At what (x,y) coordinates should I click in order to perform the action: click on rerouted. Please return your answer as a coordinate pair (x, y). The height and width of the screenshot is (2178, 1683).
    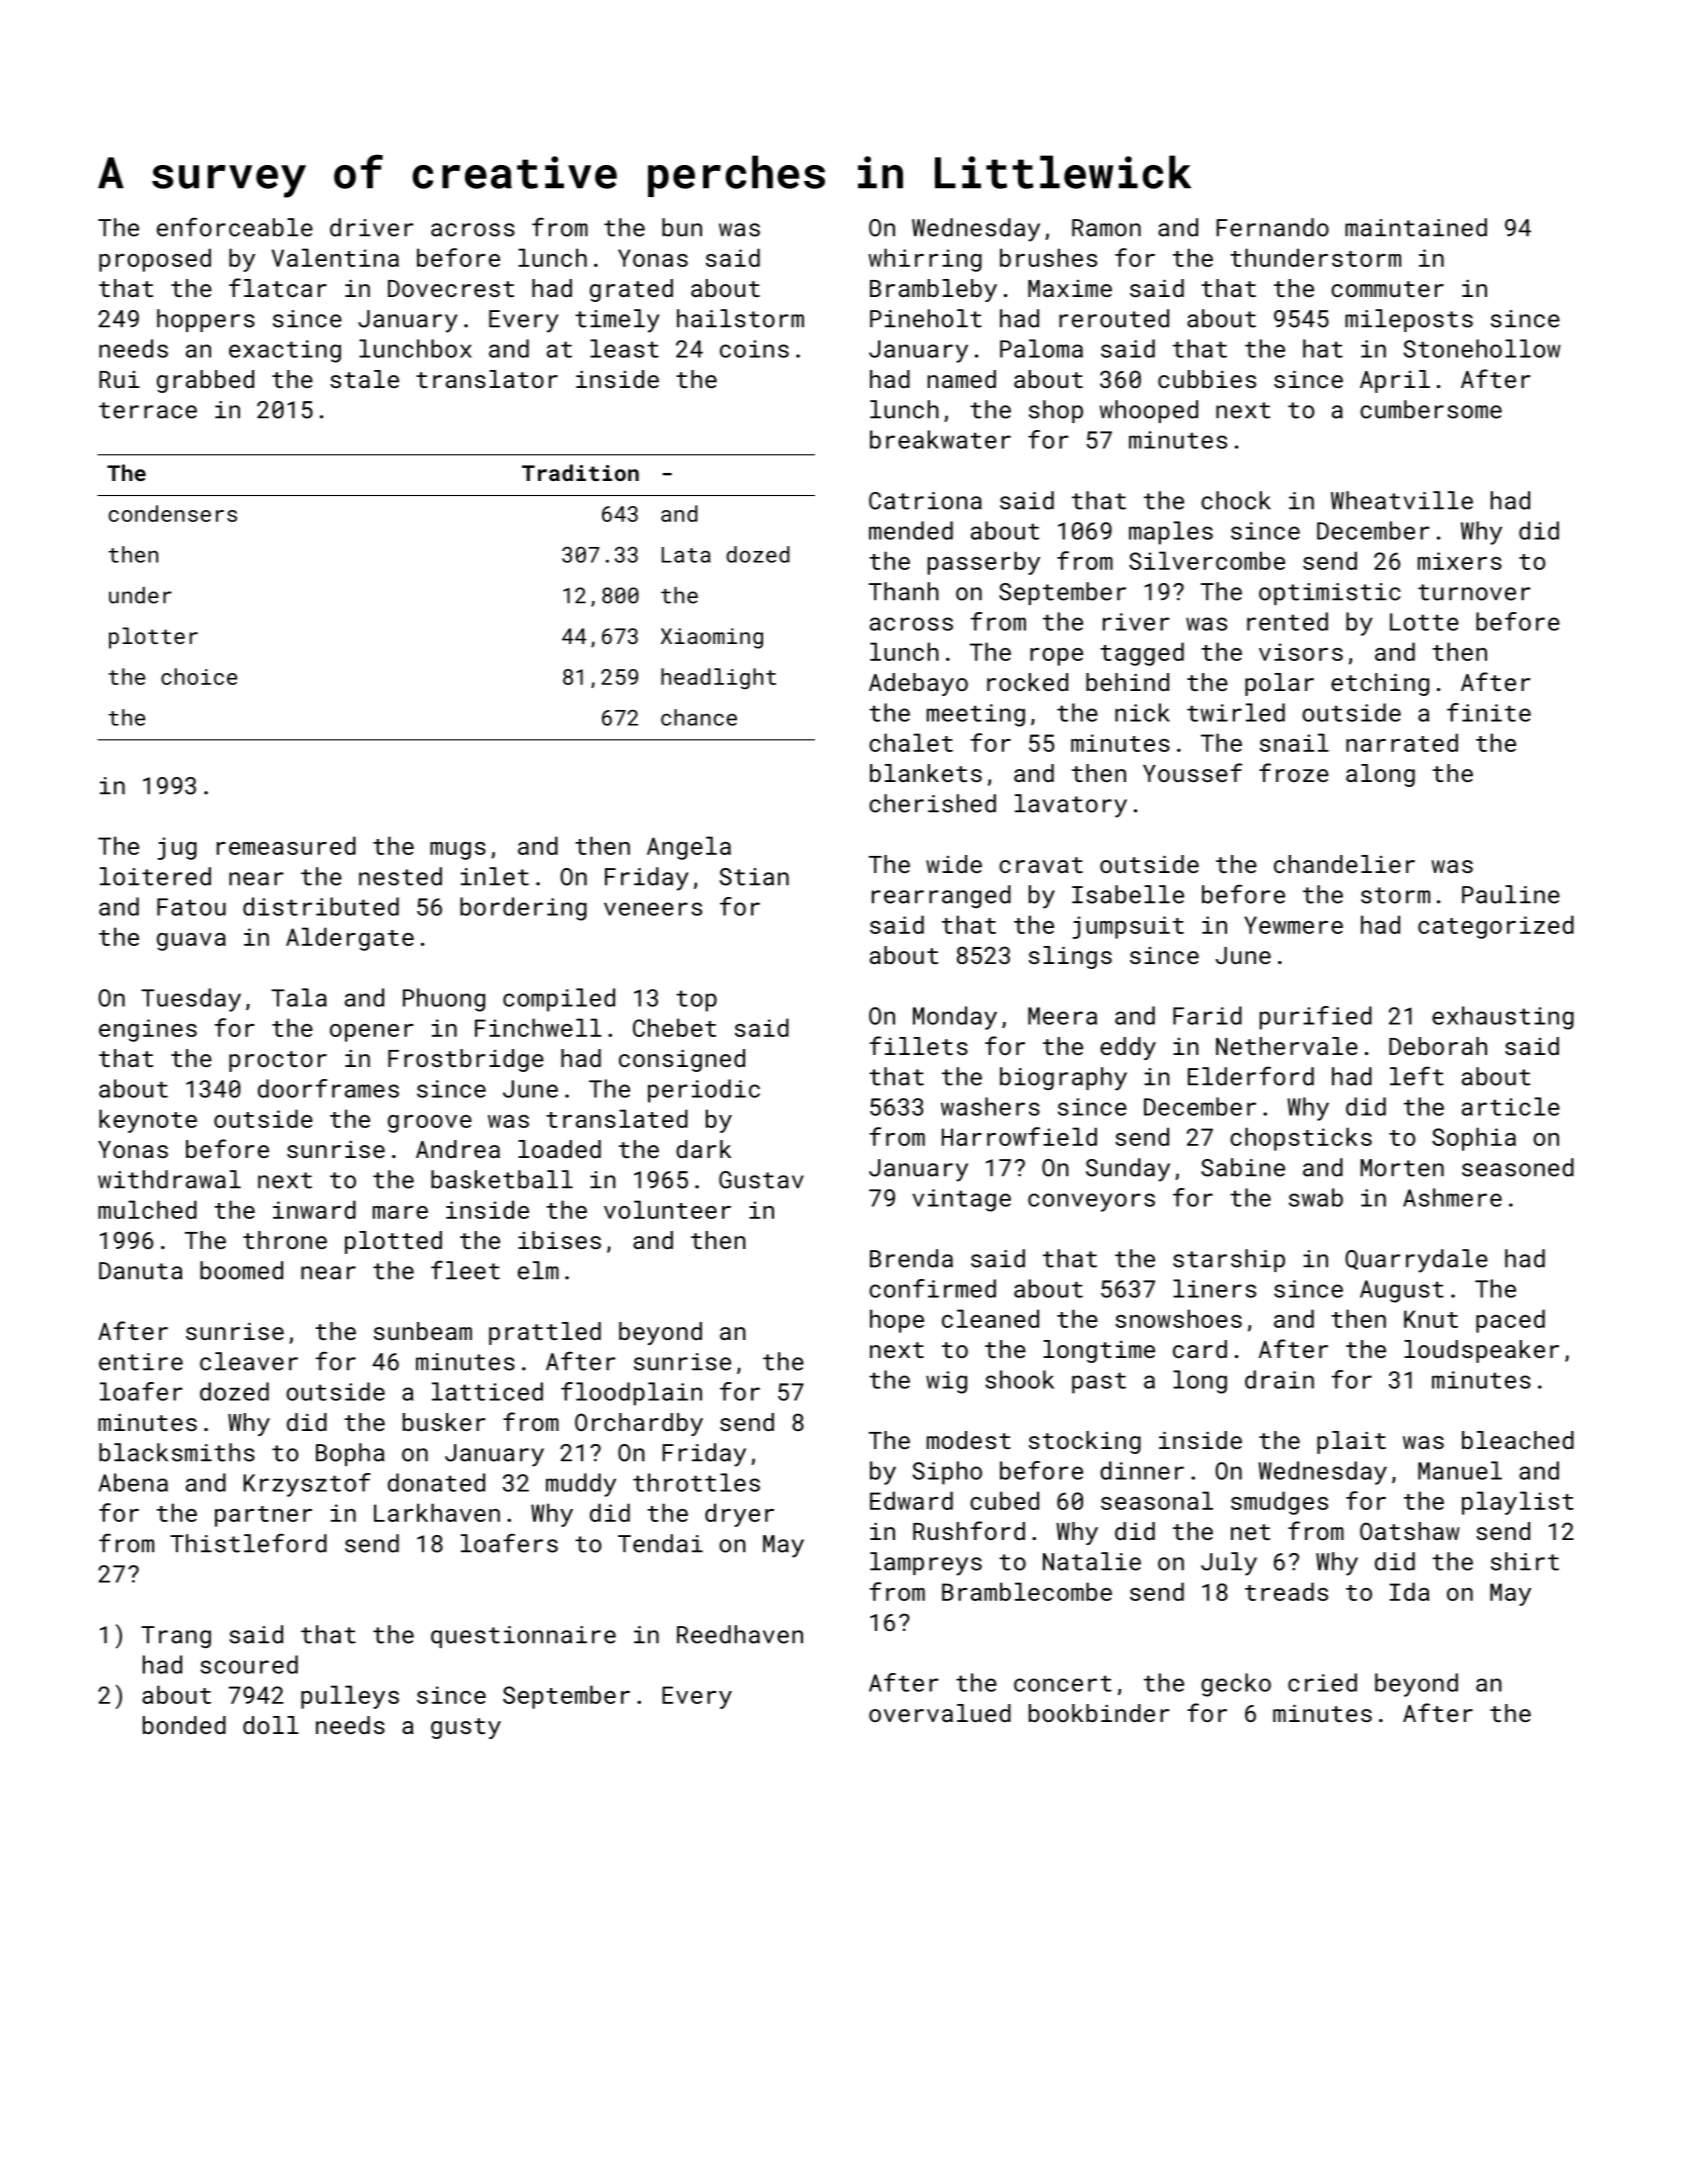
    Looking at the image, I should click on (1114, 318).
